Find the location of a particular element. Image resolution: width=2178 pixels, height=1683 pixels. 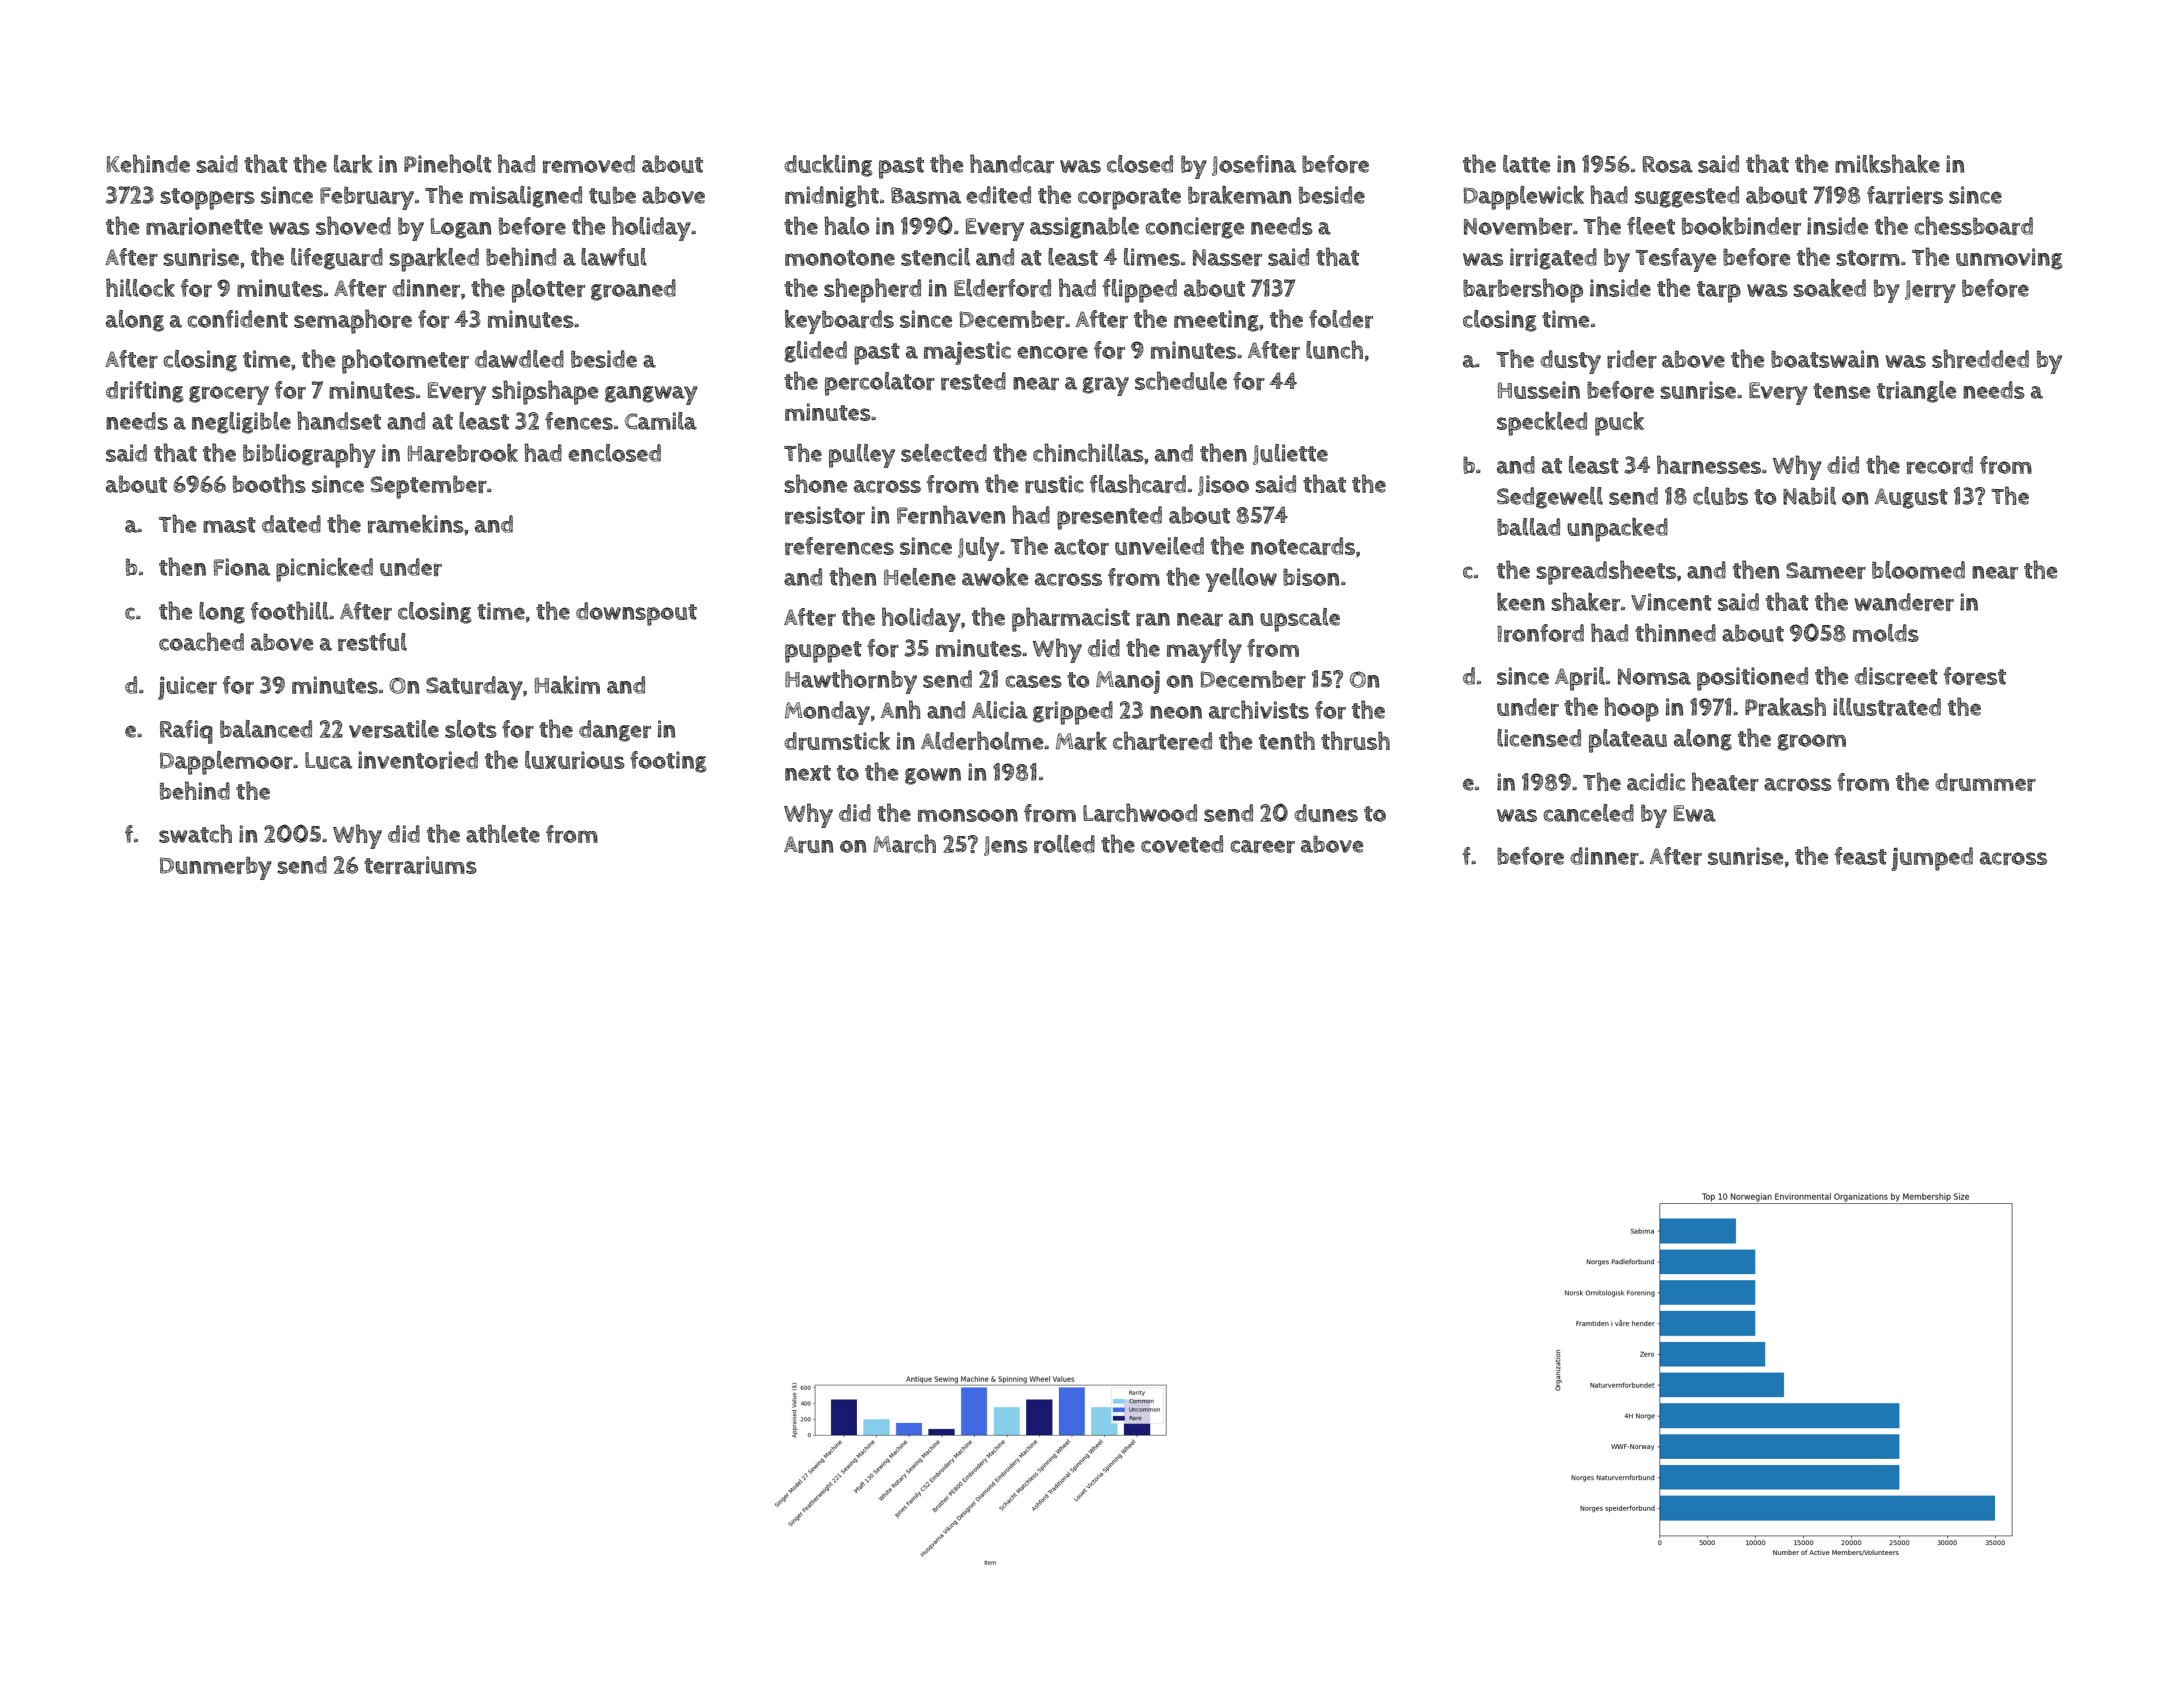

archivists is located at coordinates (1259, 709).
